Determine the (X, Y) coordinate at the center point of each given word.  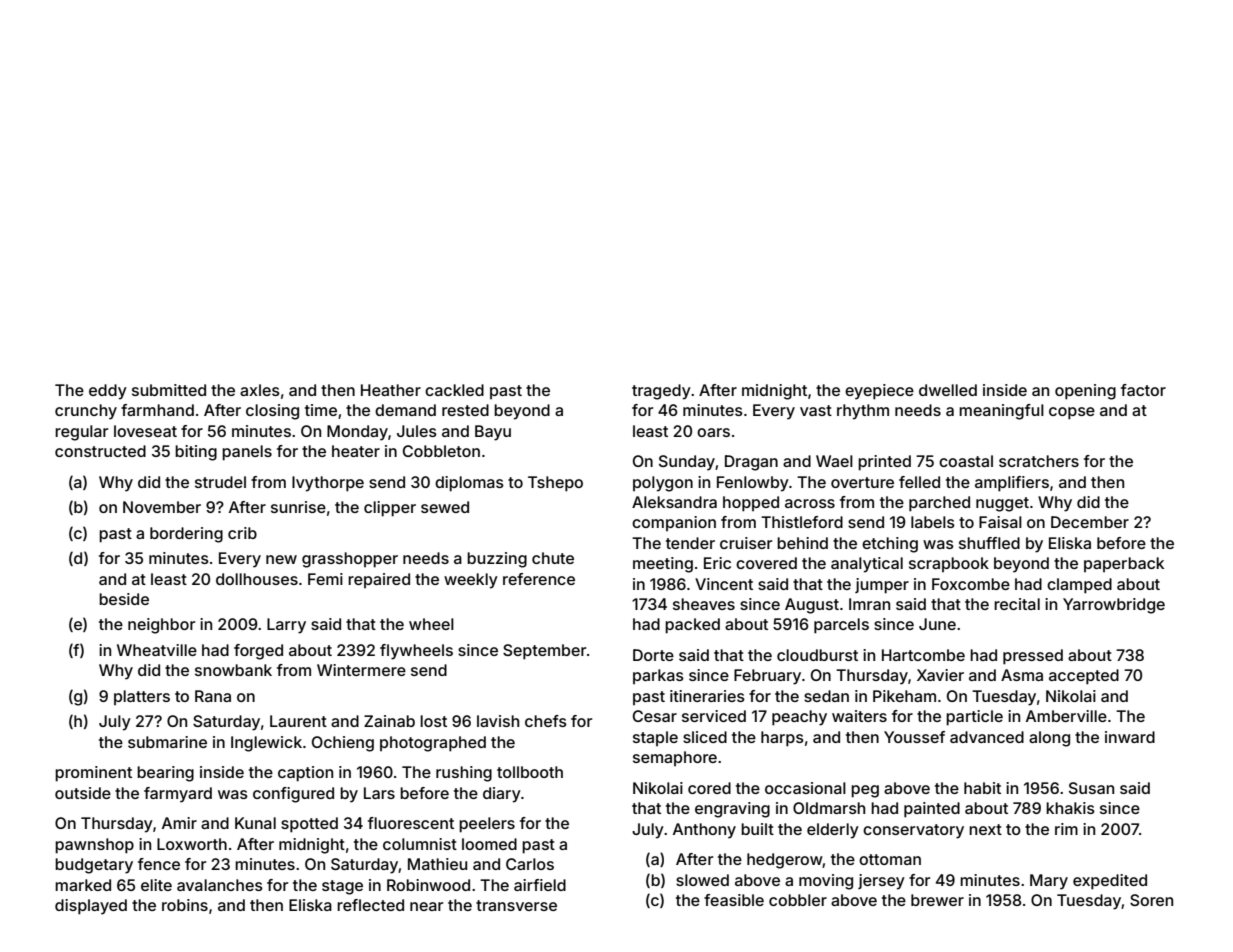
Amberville (1066, 716)
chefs (546, 721)
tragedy (661, 392)
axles (260, 390)
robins (185, 905)
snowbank (233, 670)
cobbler (798, 900)
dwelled (948, 390)
